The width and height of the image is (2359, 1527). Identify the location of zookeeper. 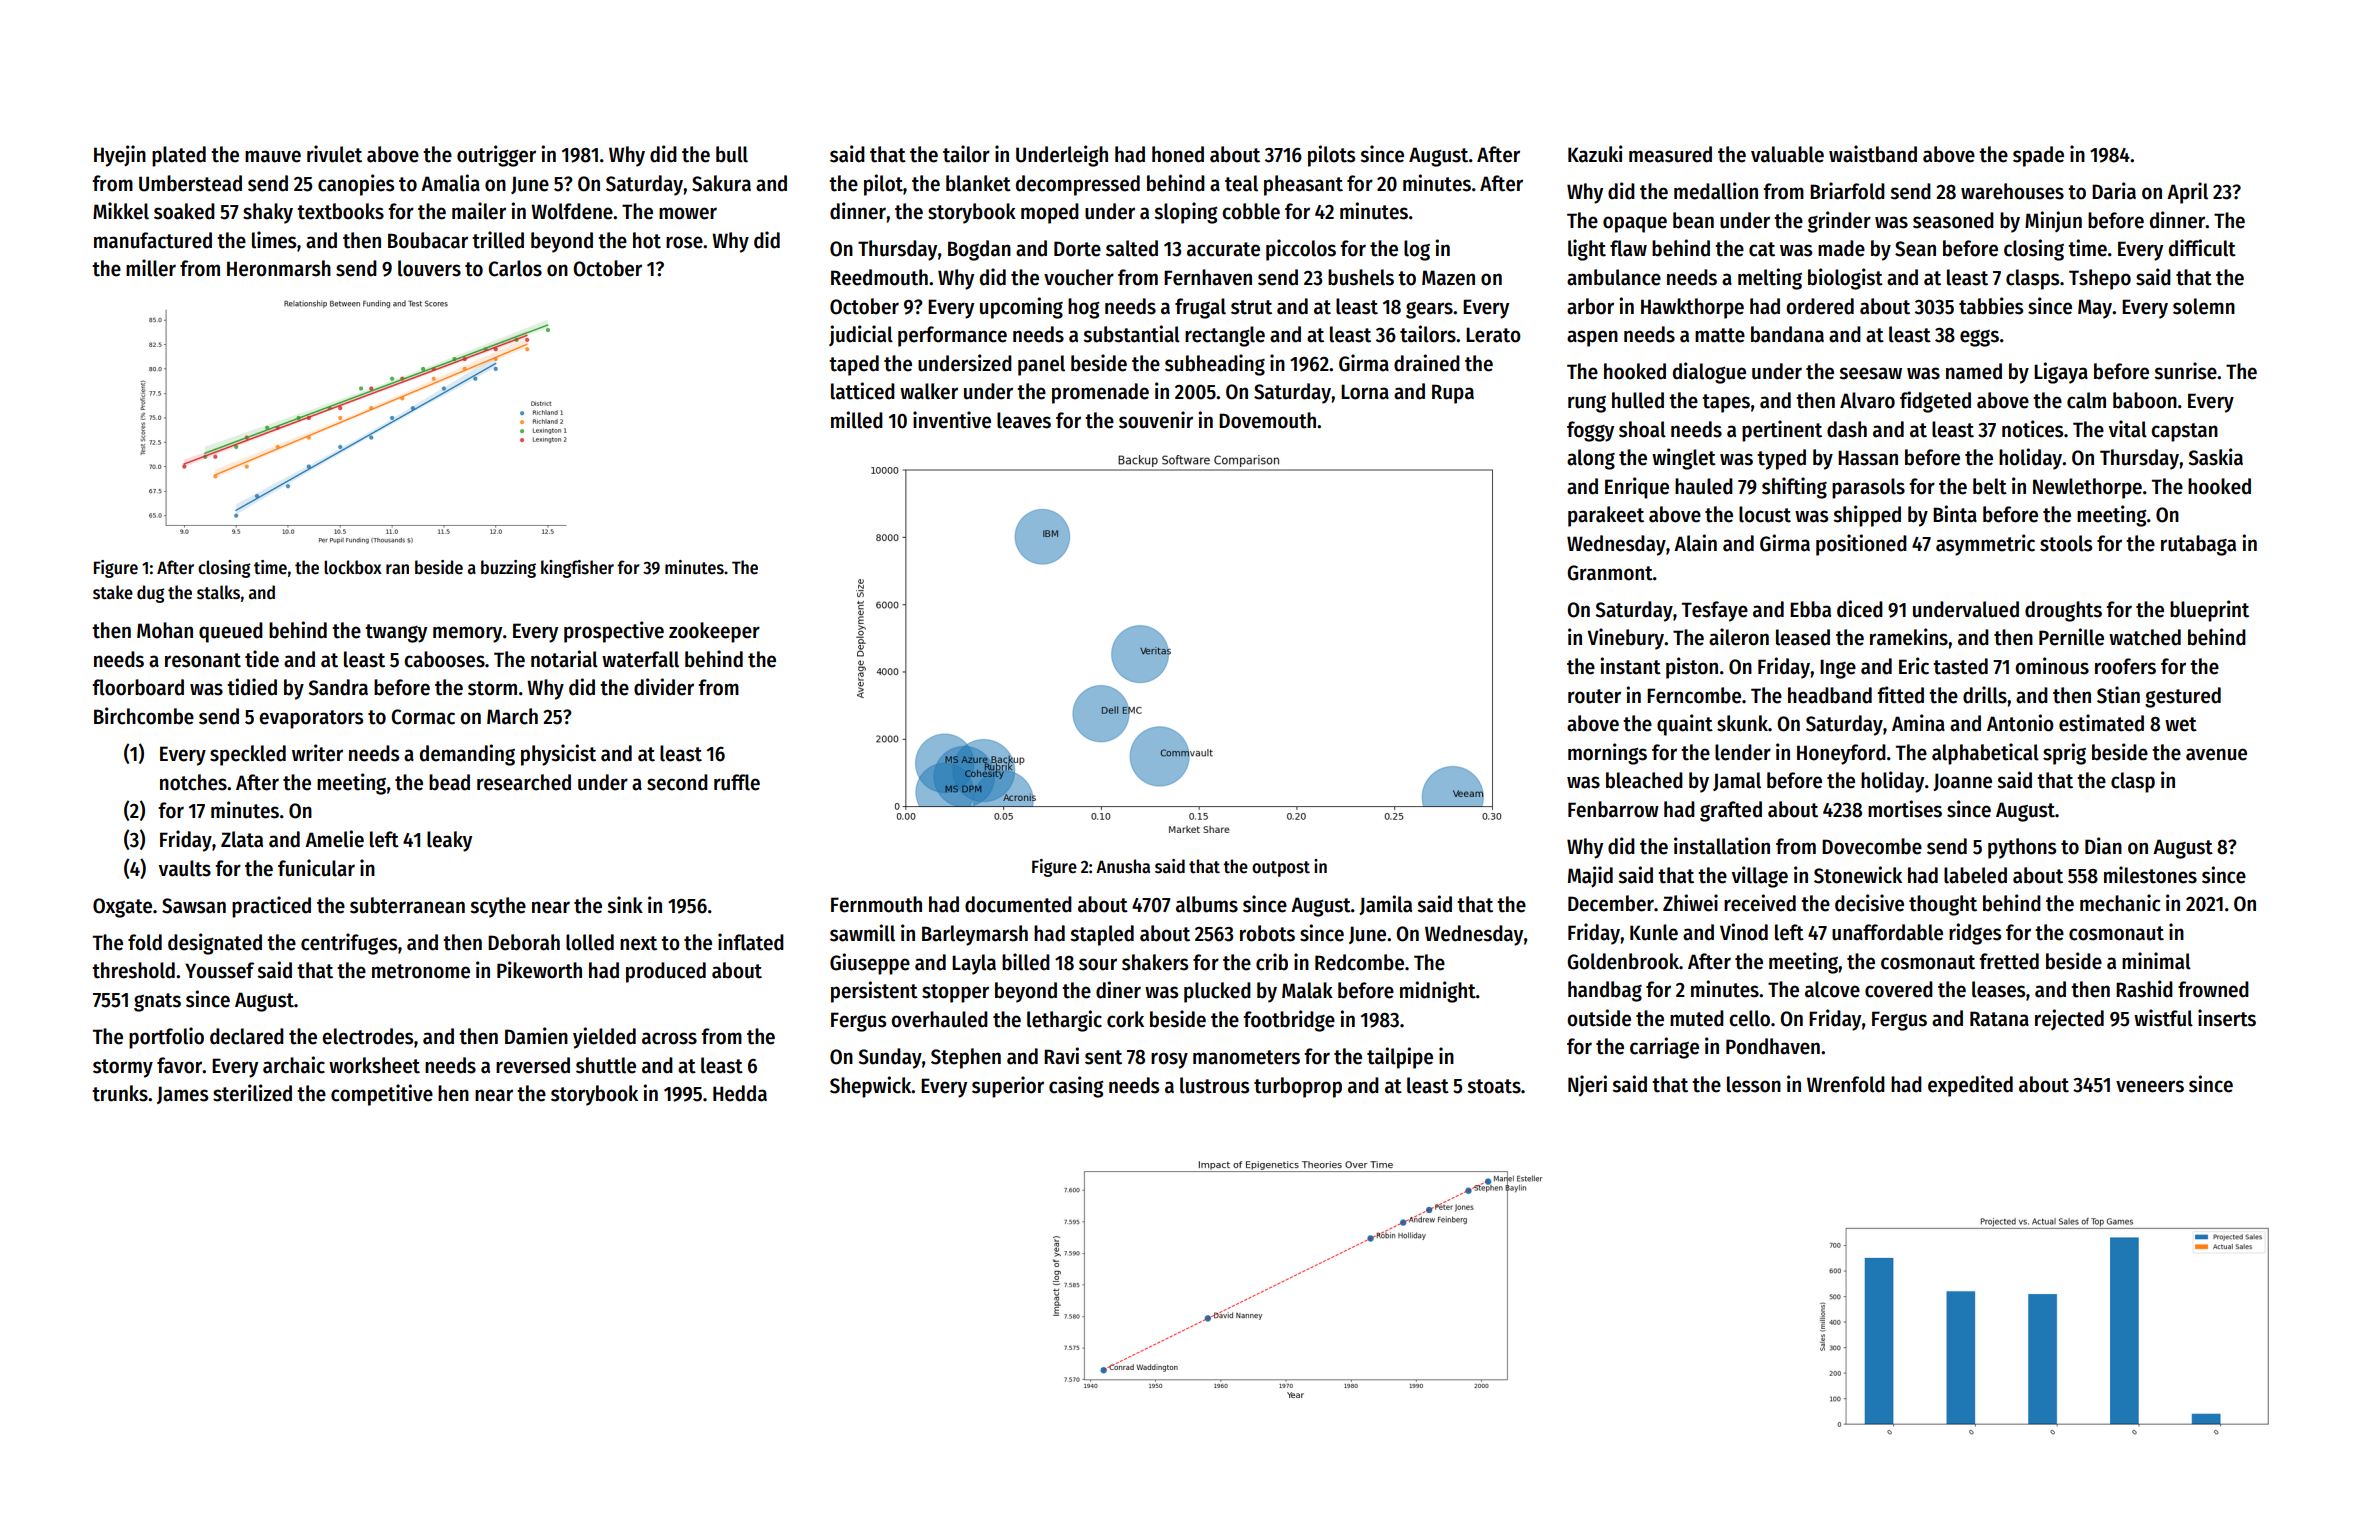
(714, 632).
